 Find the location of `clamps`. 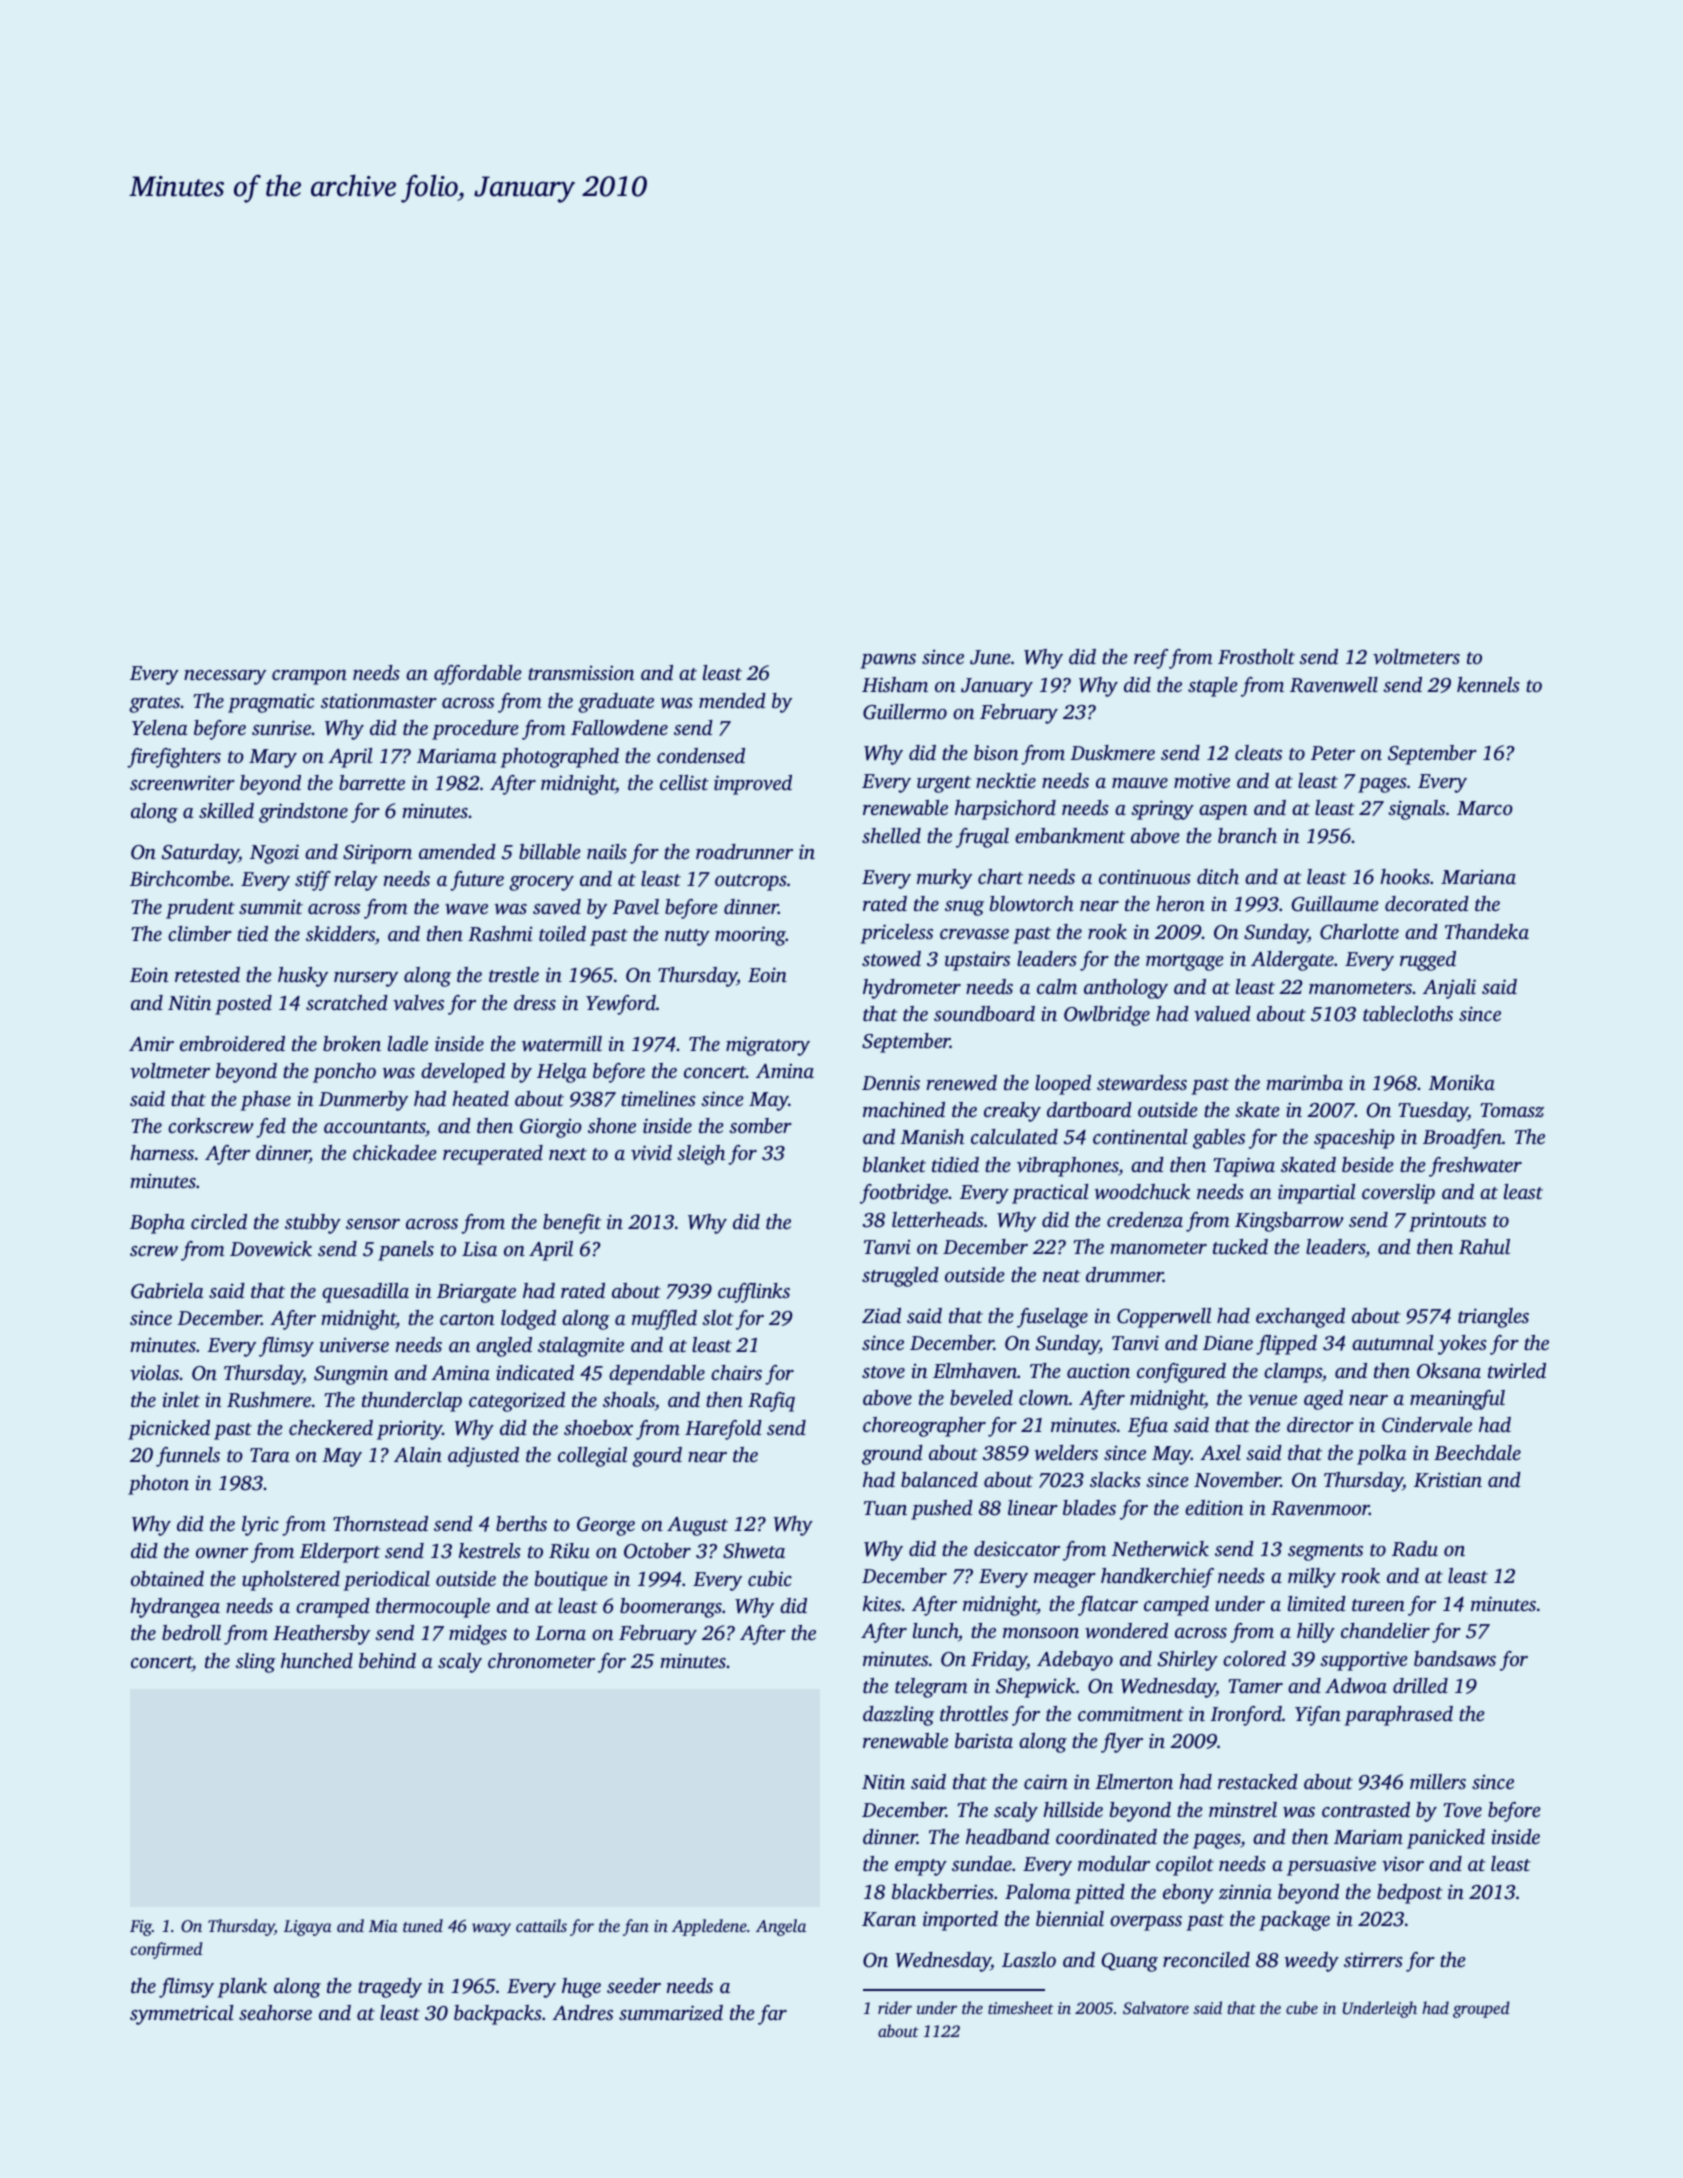

clamps is located at coordinates (1293, 1373).
